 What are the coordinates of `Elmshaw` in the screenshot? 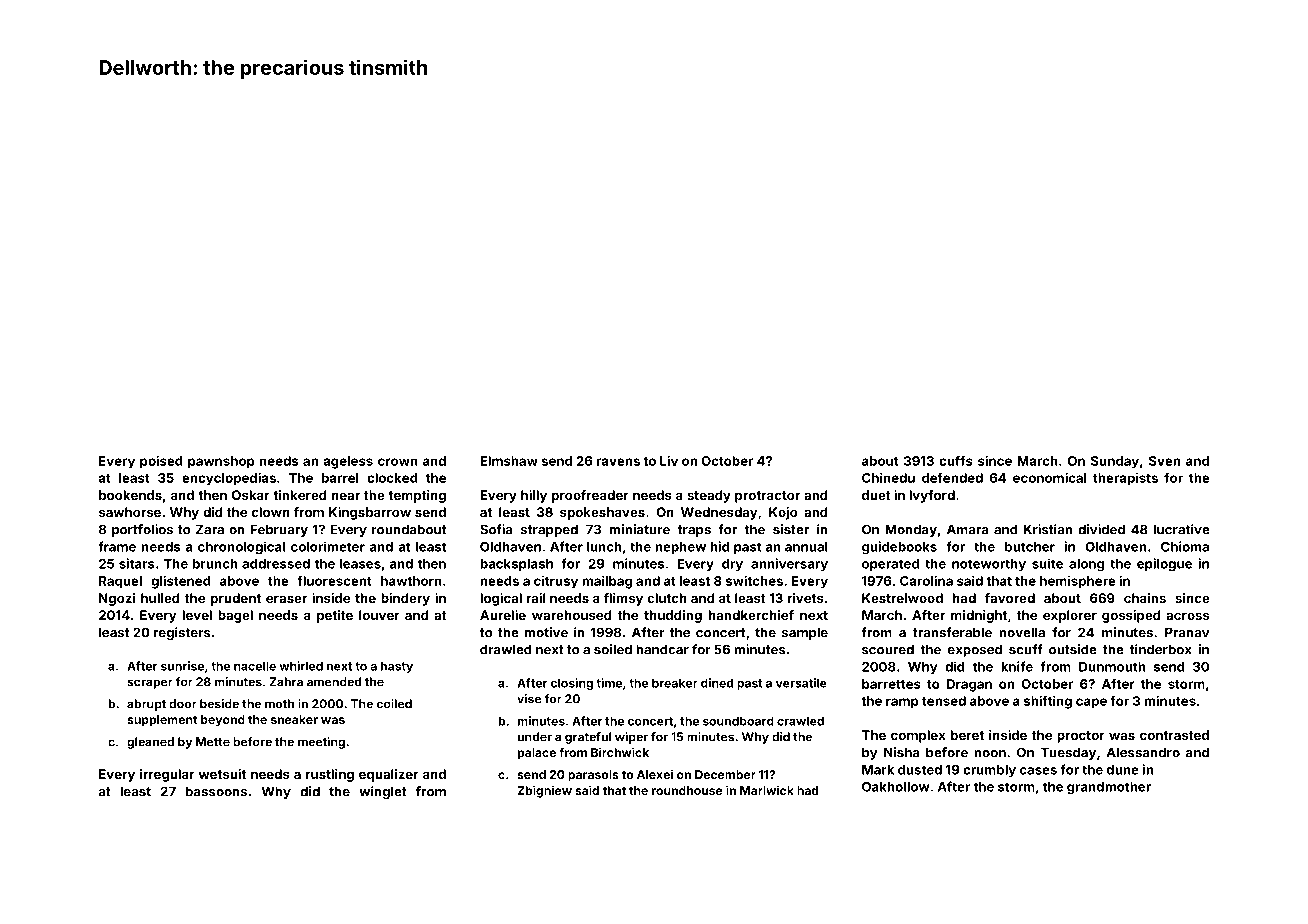 It's located at (509, 461).
